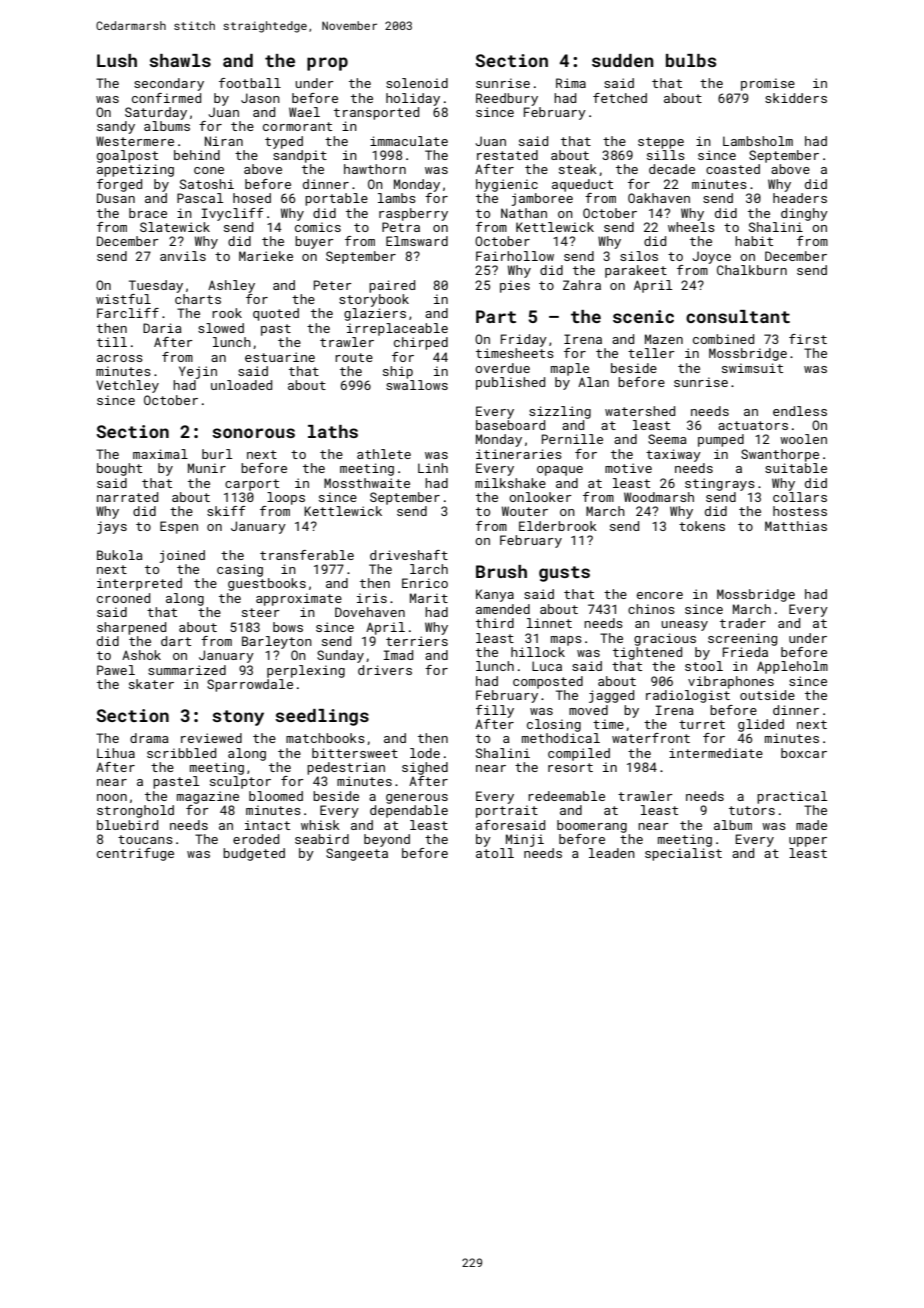 The height and width of the page is (1308, 924). Describe the element at coordinates (691, 227) in the page. I see `wheels` at that location.
